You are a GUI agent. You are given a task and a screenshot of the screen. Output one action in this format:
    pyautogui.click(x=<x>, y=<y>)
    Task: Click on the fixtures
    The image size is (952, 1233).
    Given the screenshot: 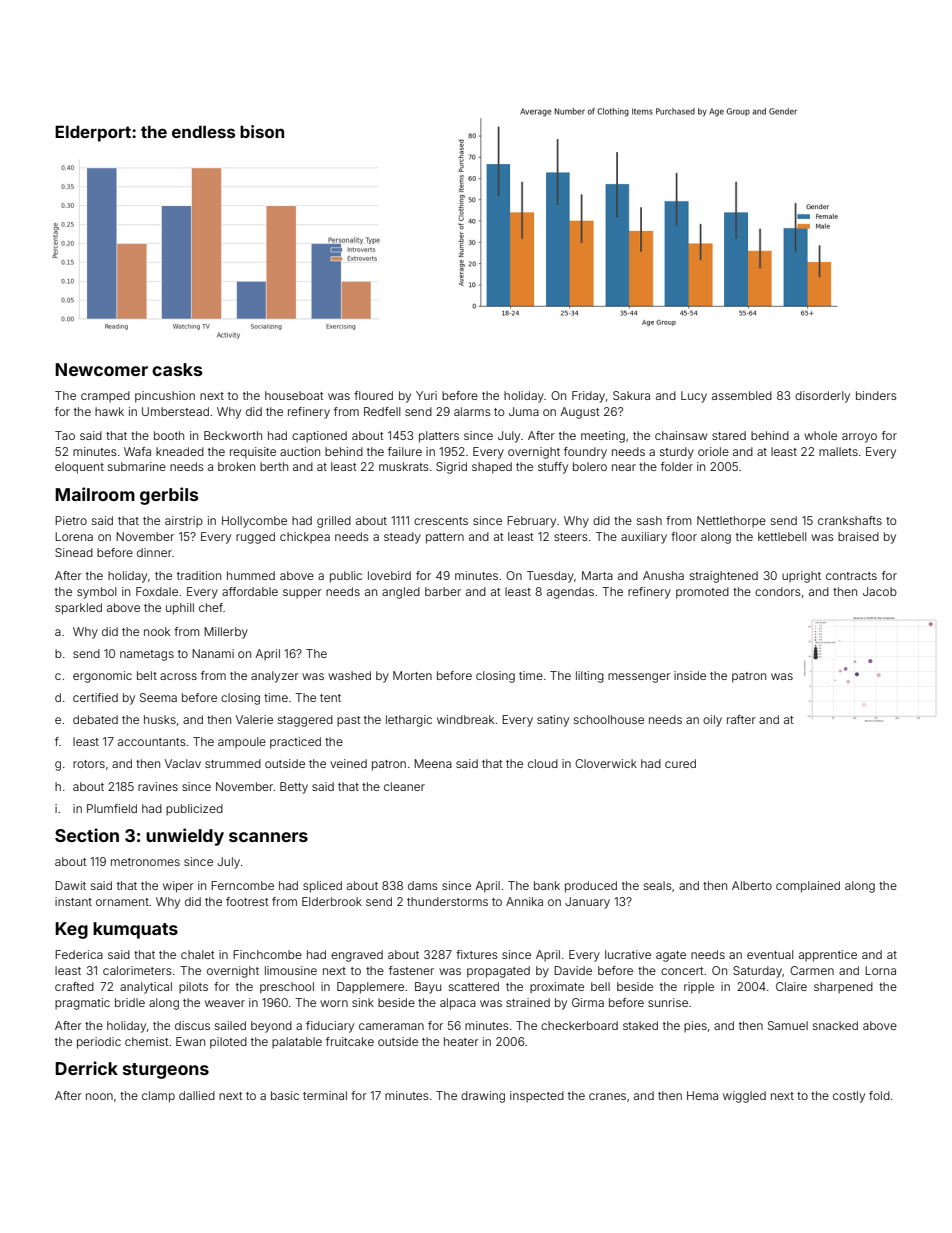 What is the action you would take?
    pyautogui.click(x=477, y=954)
